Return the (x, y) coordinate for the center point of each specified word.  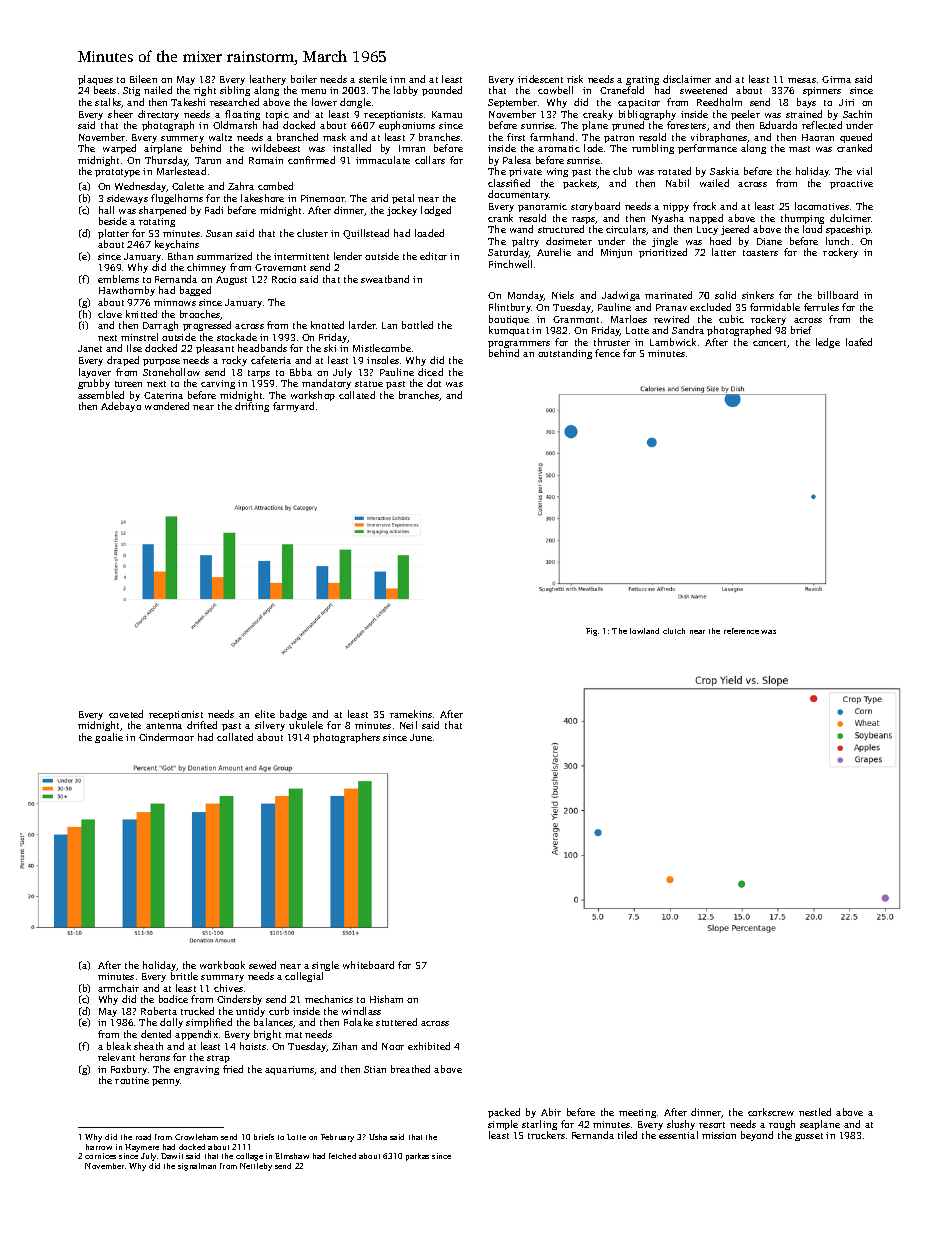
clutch (674, 631)
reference (741, 631)
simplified (209, 1023)
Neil (408, 725)
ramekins (411, 714)
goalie (109, 738)
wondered (167, 406)
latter (724, 252)
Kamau (447, 114)
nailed (158, 90)
